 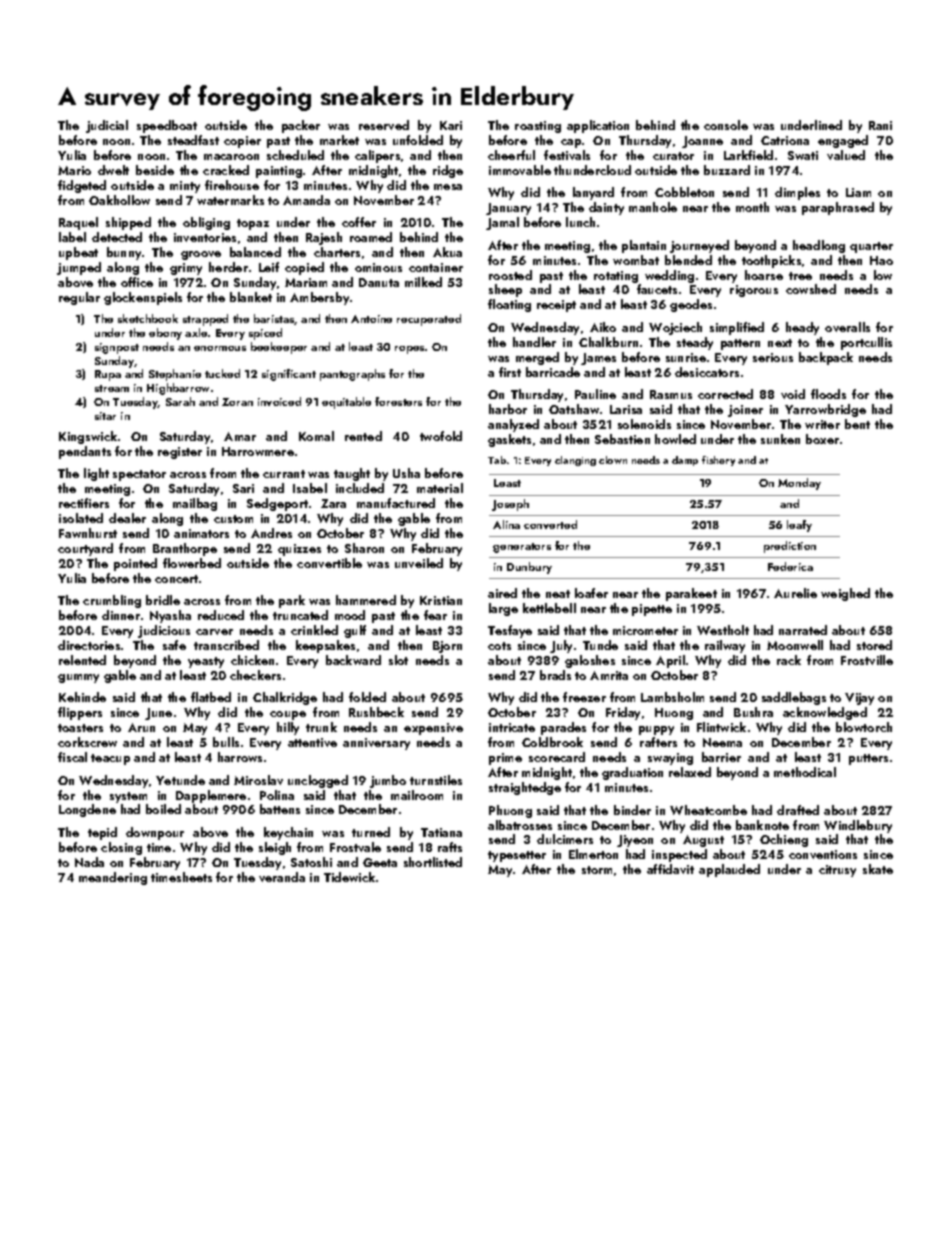 I want to click on Sebastien, so click(x=622, y=439).
